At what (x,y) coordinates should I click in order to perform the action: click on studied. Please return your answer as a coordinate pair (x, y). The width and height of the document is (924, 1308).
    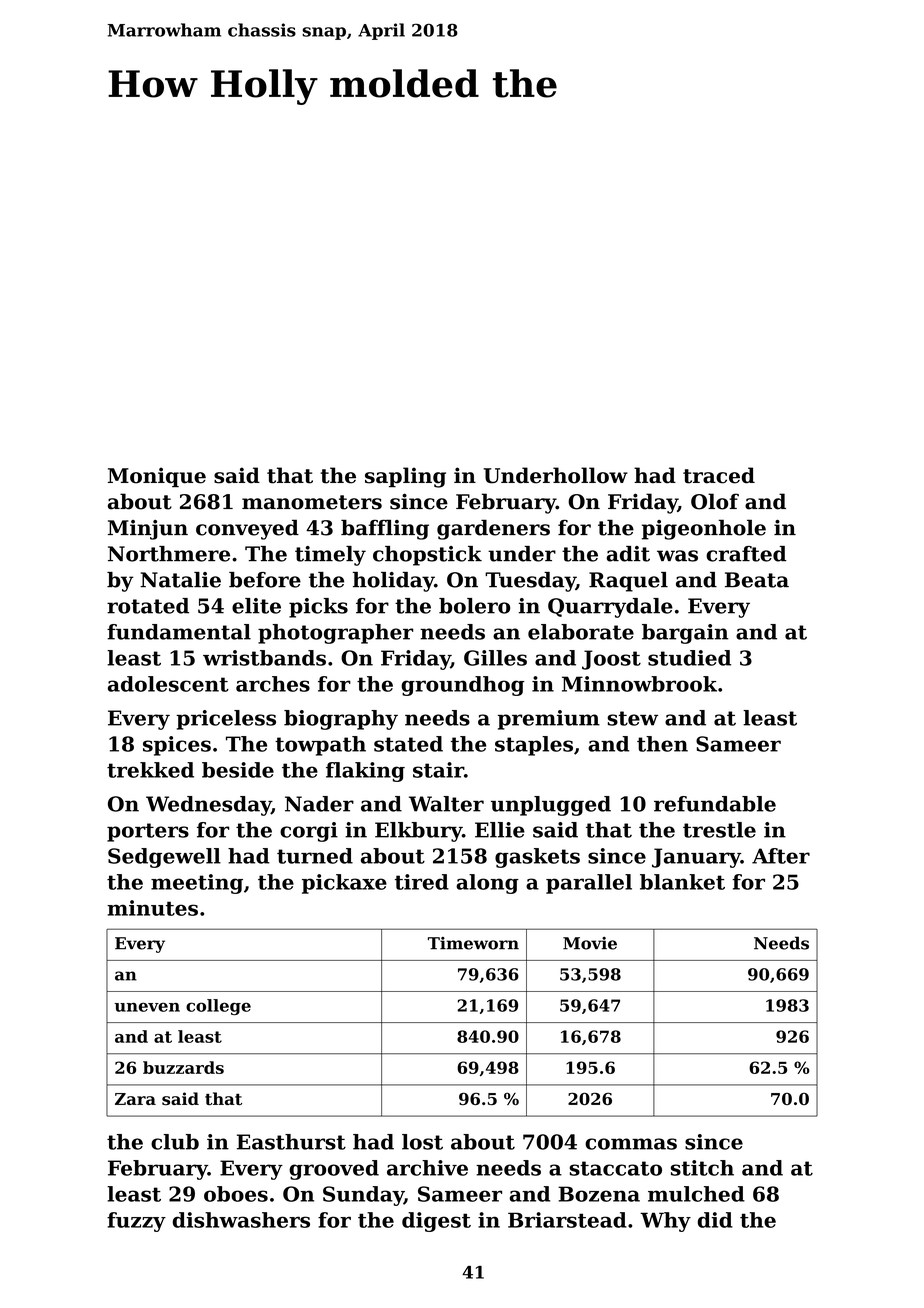
    Looking at the image, I should click on (689, 658).
